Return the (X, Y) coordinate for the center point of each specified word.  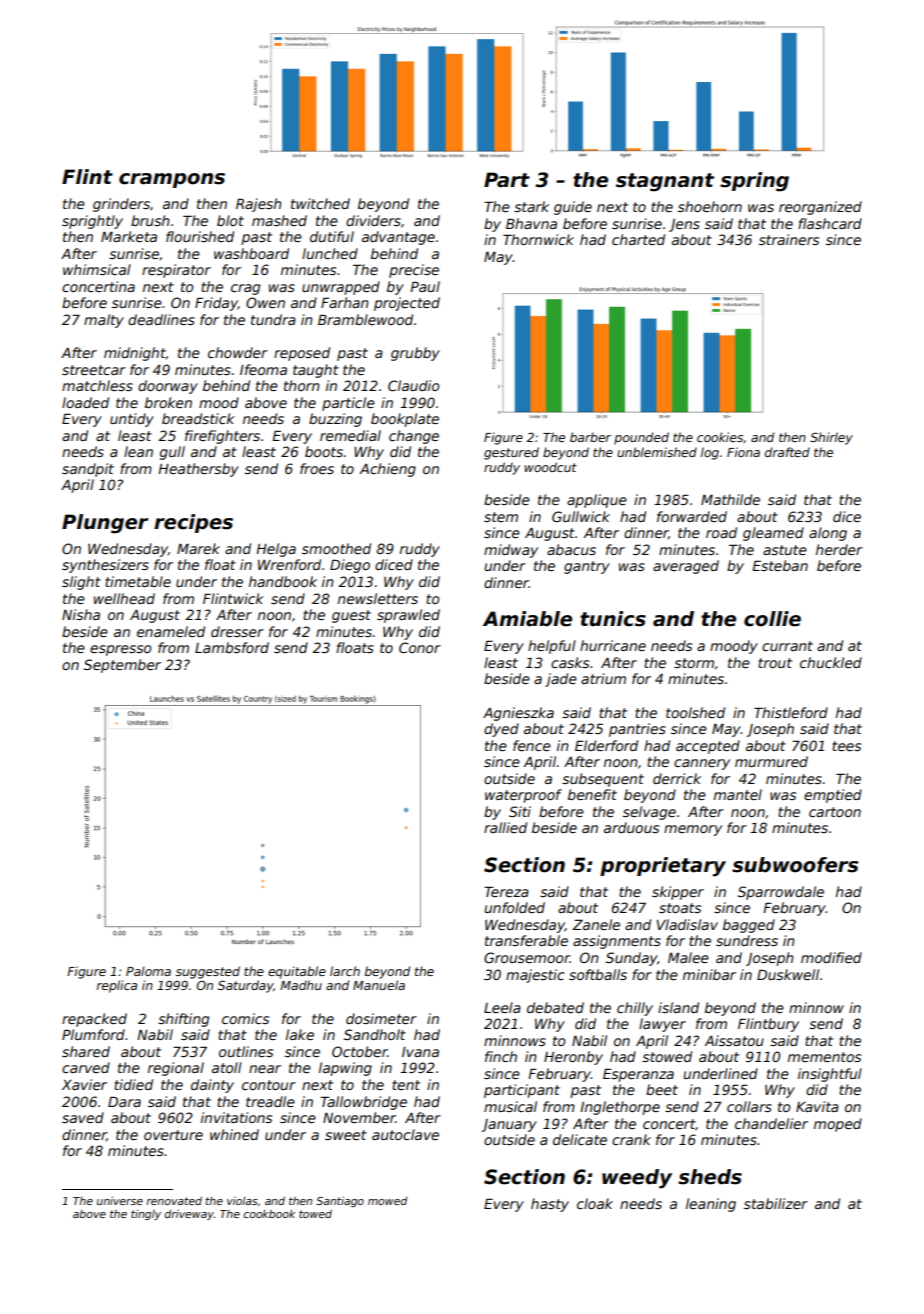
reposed (302, 354)
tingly (146, 1215)
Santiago (340, 1202)
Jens (684, 225)
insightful (830, 1075)
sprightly (92, 222)
